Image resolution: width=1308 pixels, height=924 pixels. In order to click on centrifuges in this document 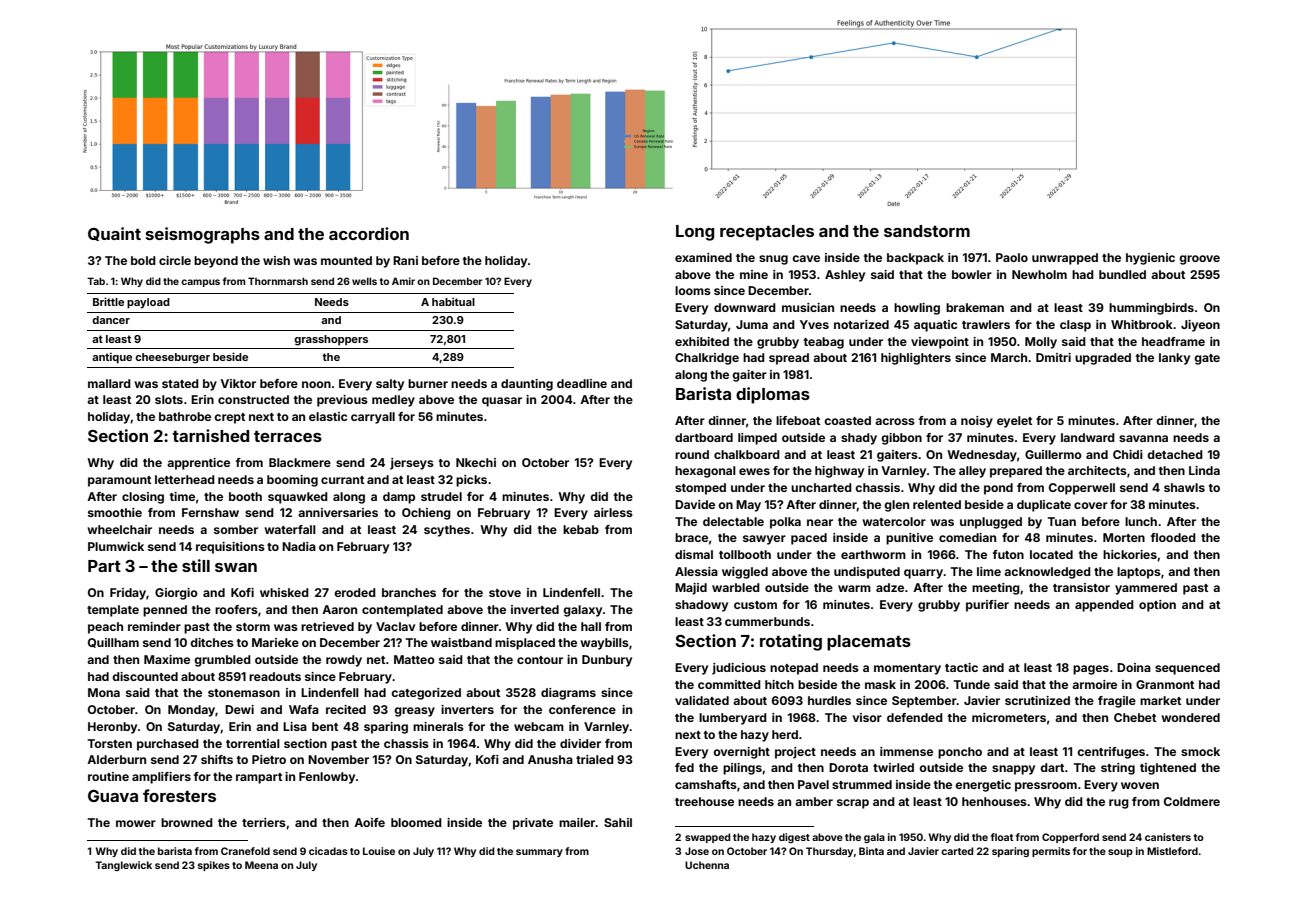, I will do `click(1111, 753)`.
